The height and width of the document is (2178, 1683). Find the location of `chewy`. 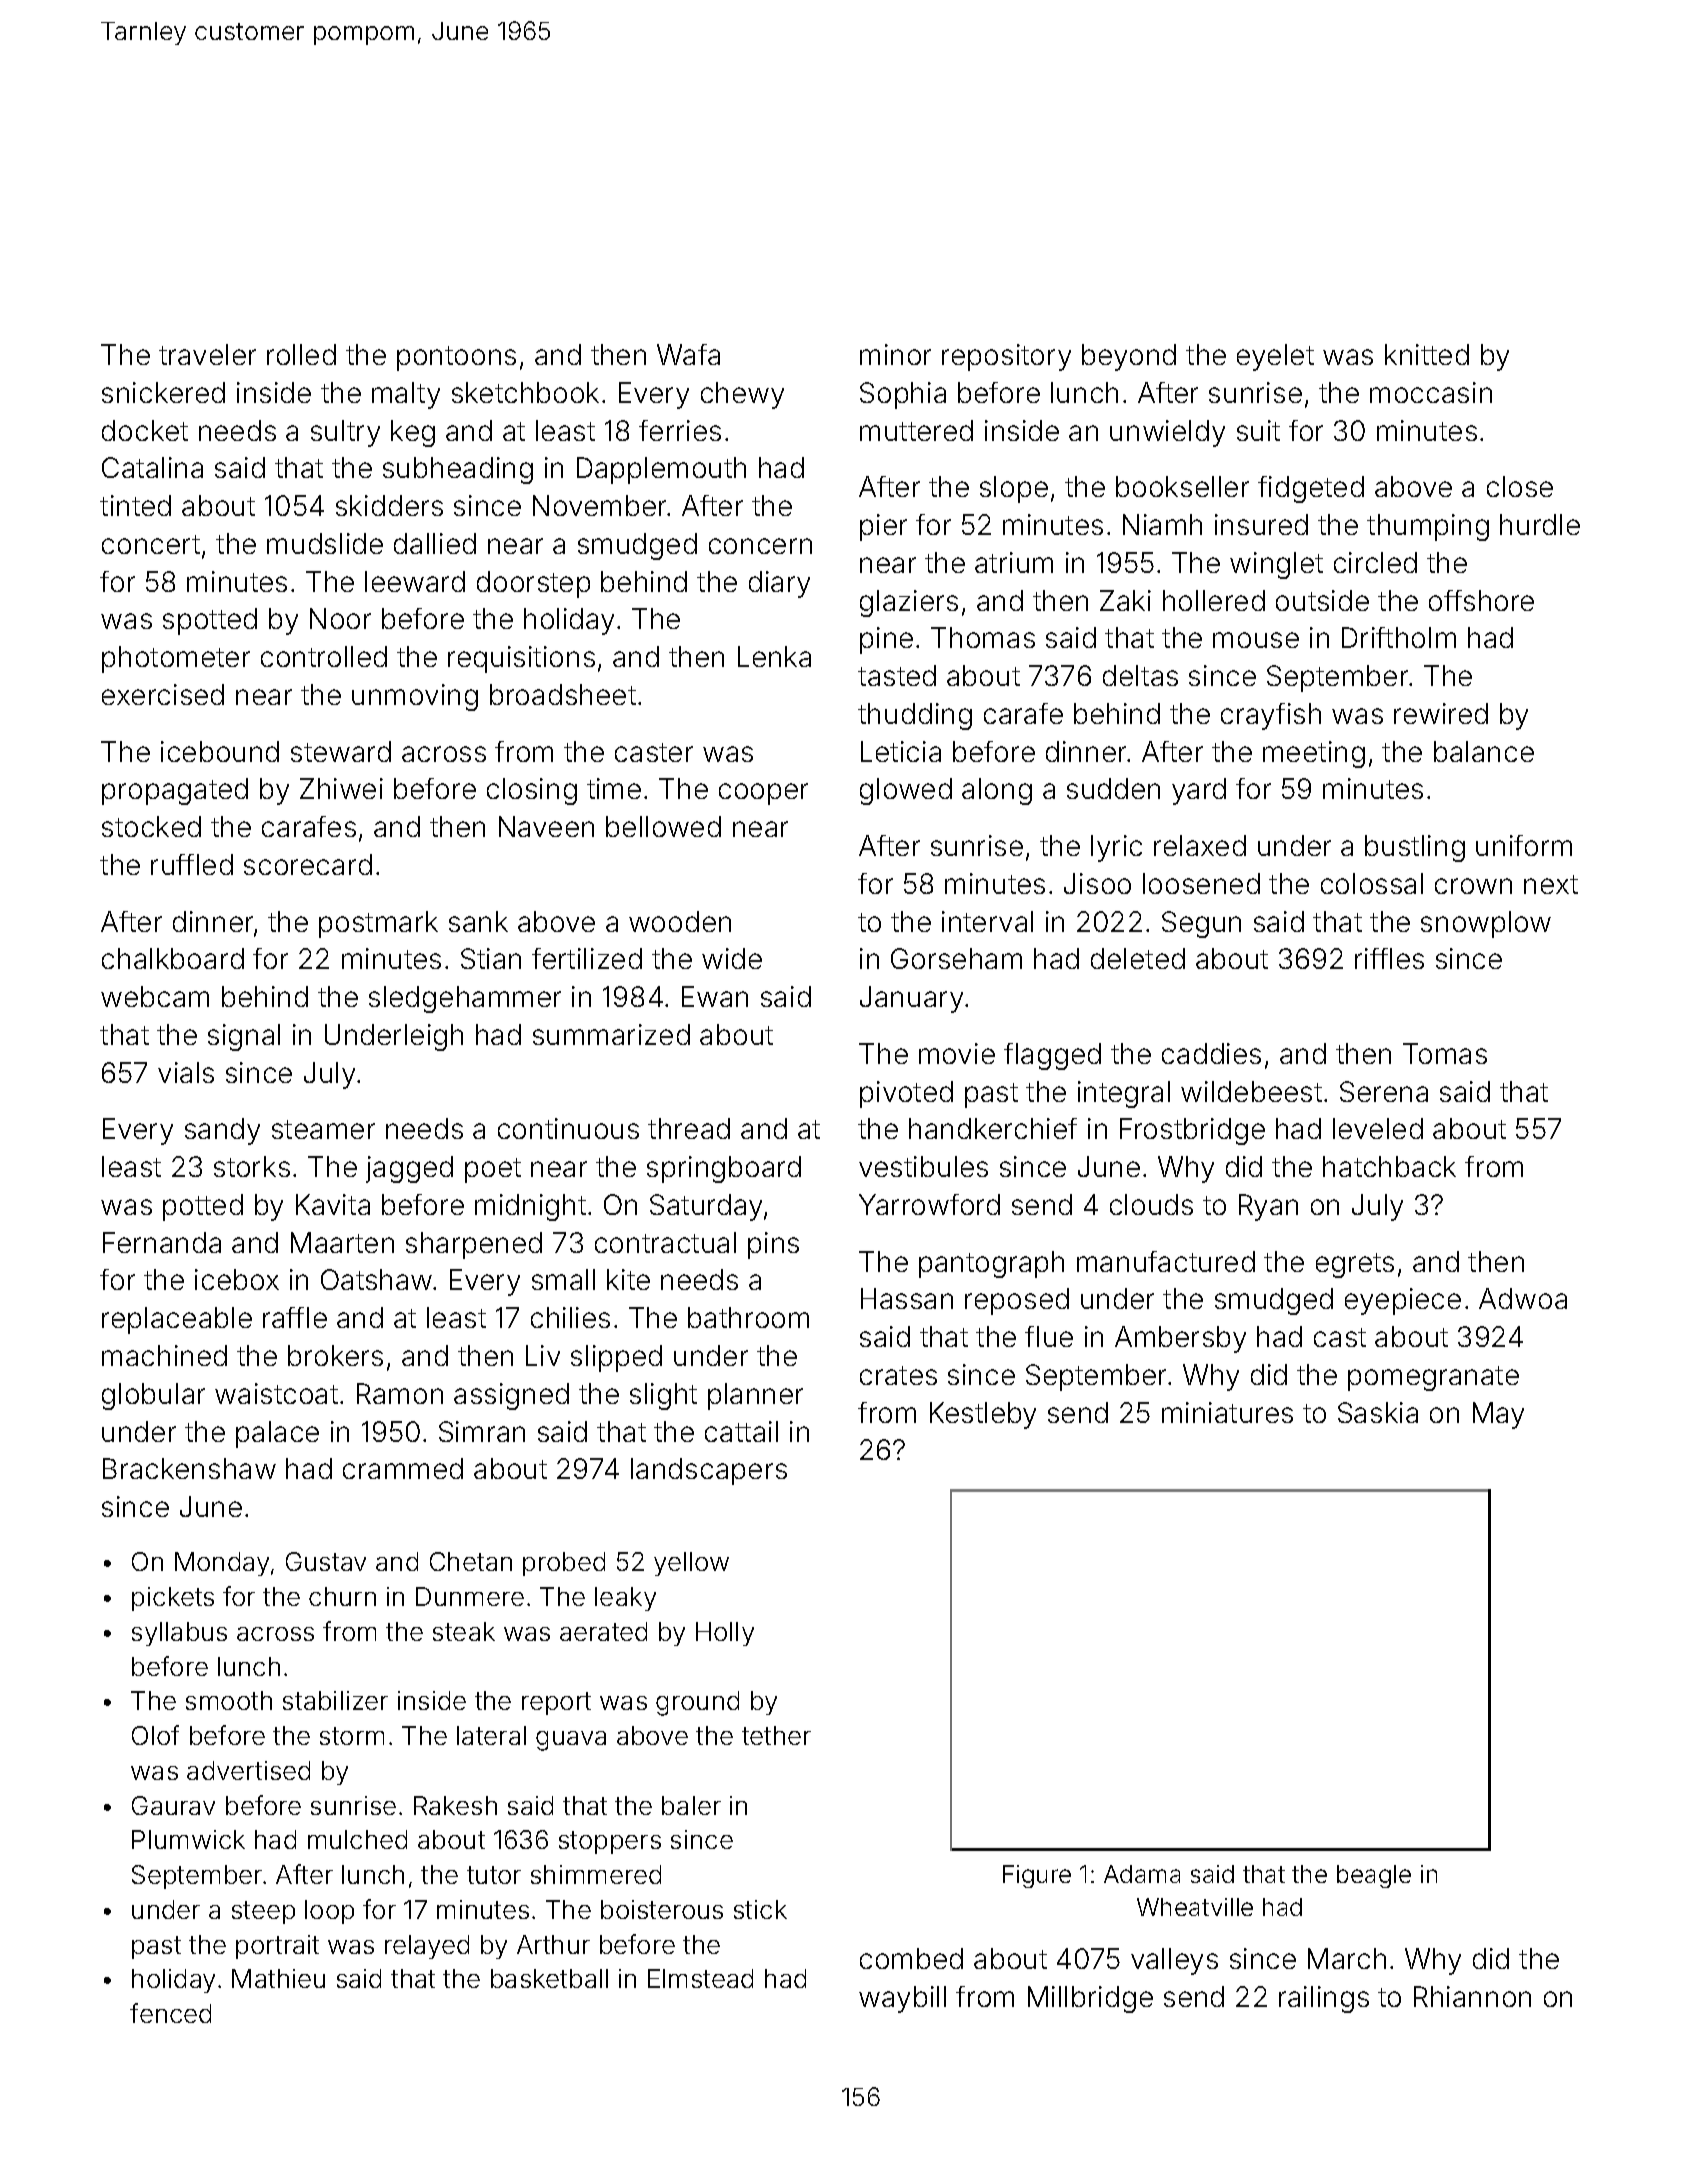

chewy is located at coordinates (742, 395).
